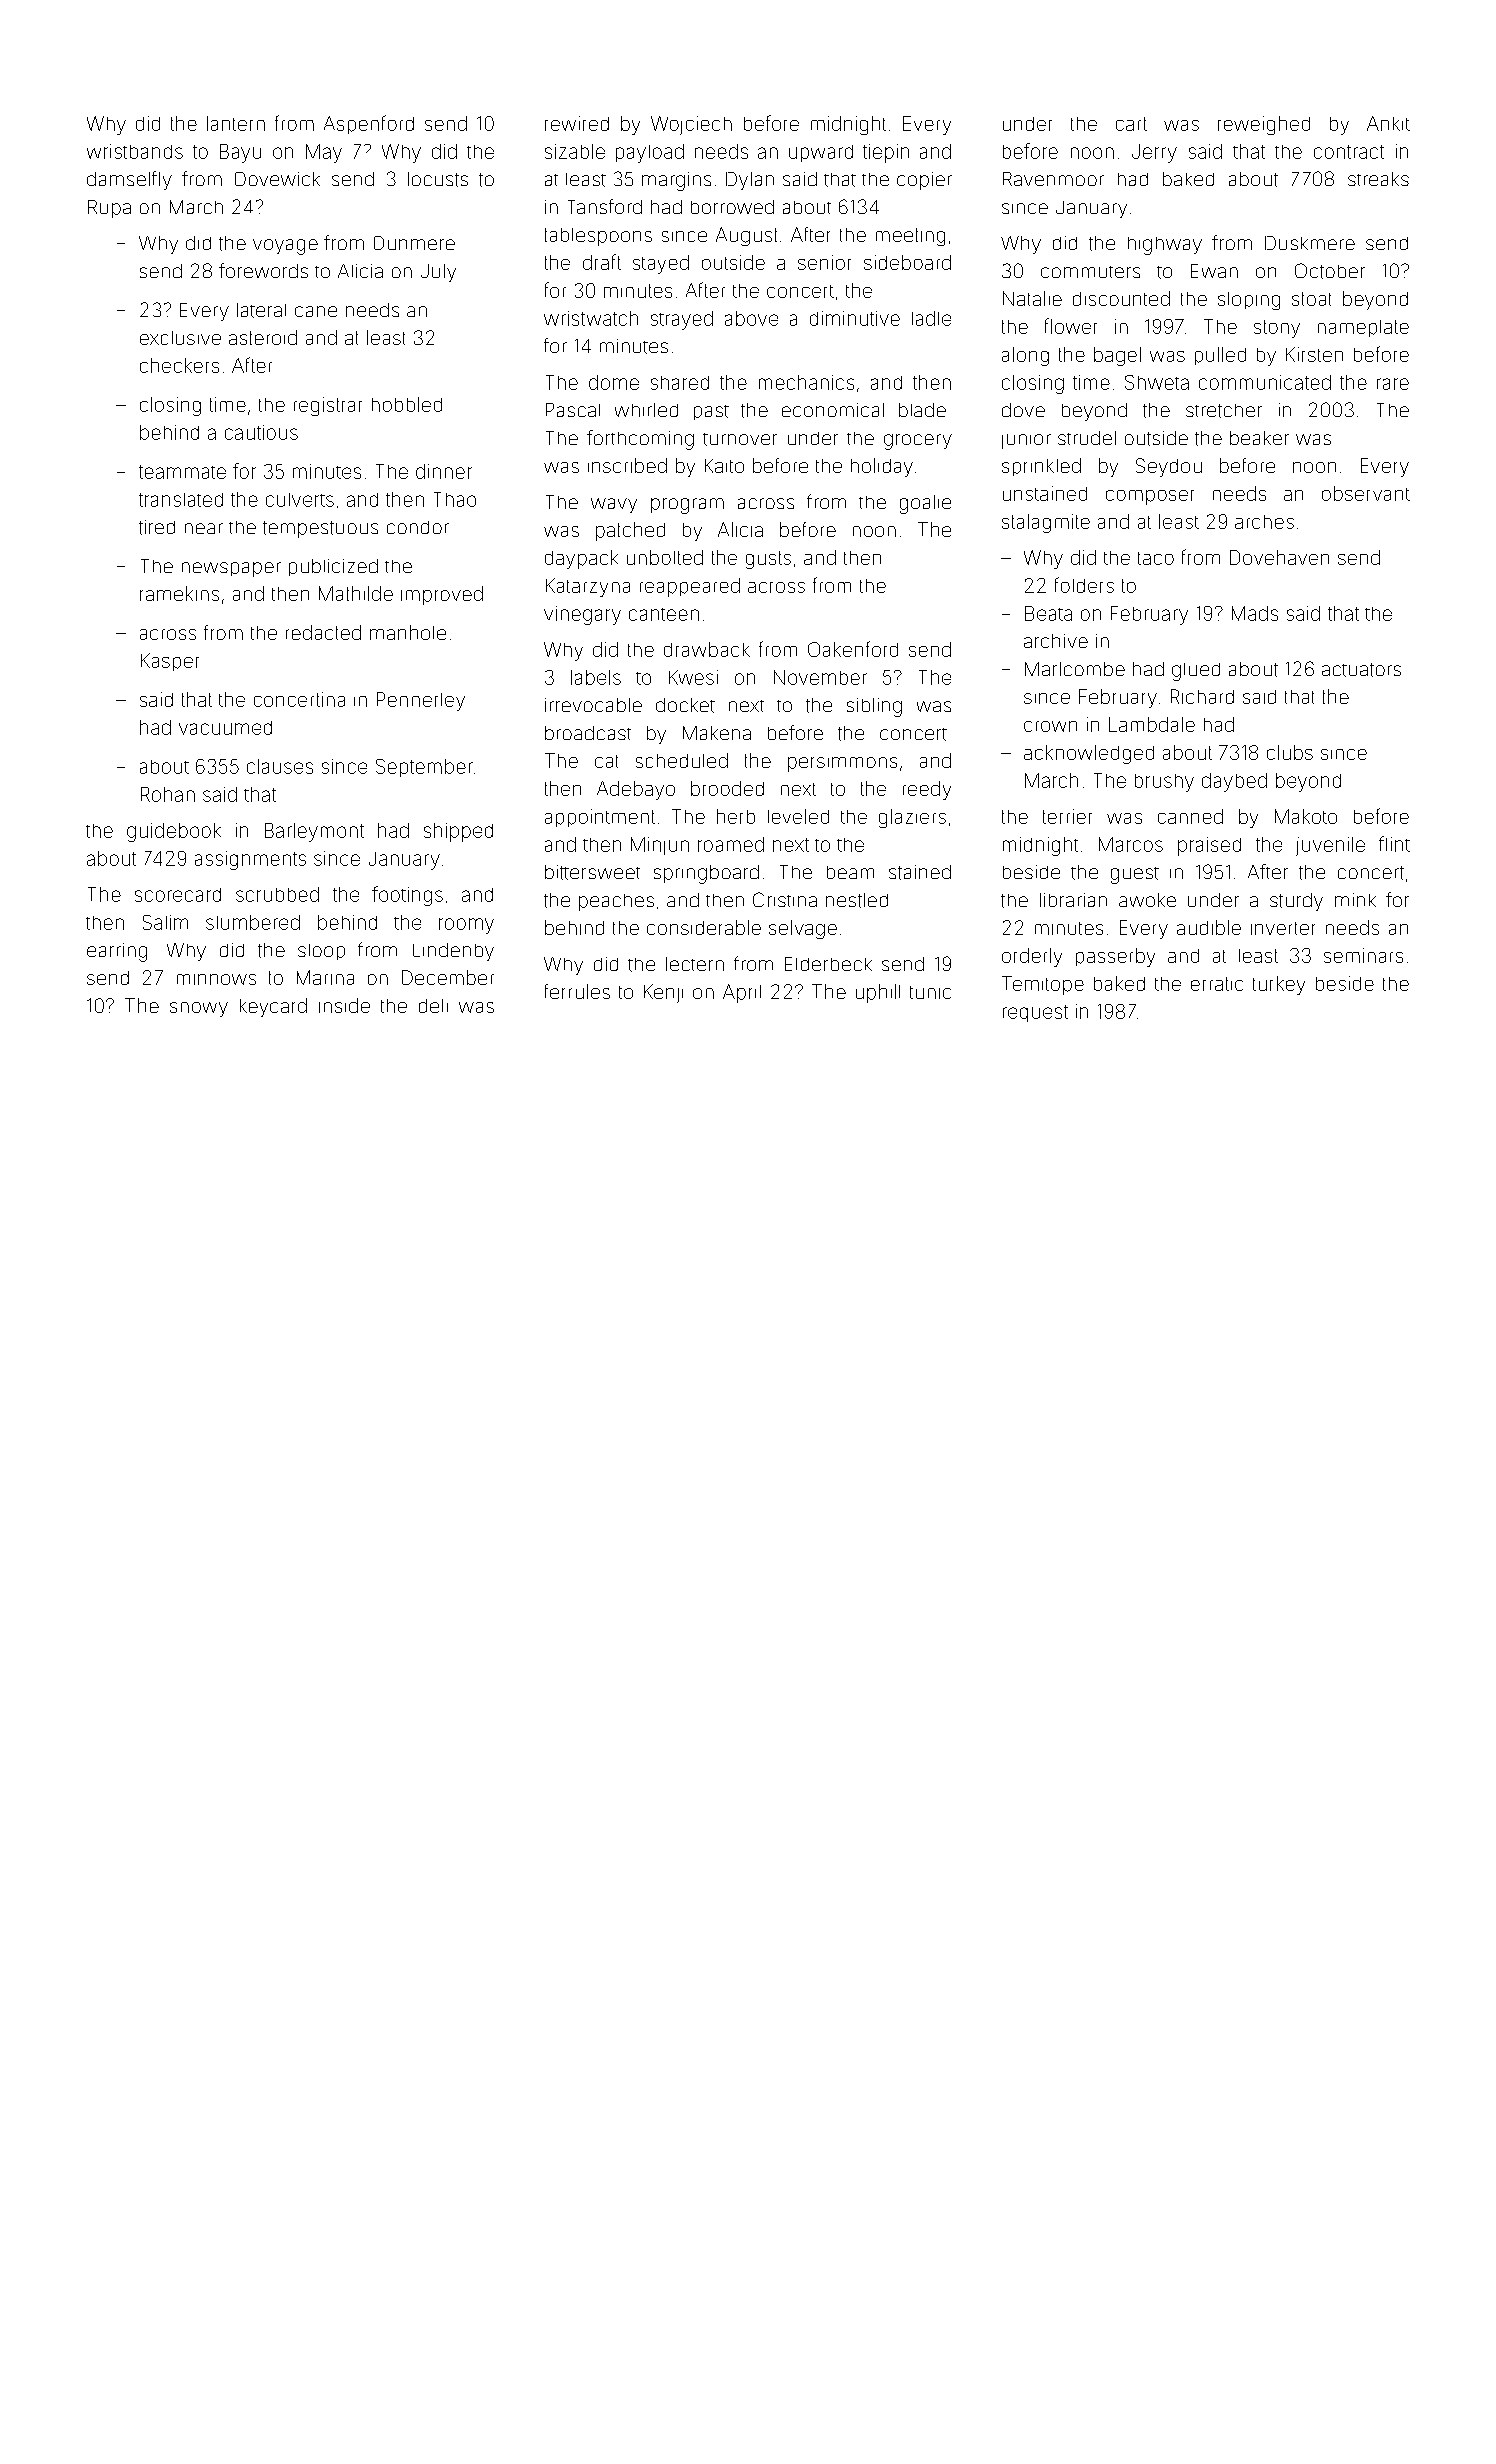 Image resolution: width=1496 pixels, height=2464 pixels. I want to click on Kasper, so click(170, 662).
